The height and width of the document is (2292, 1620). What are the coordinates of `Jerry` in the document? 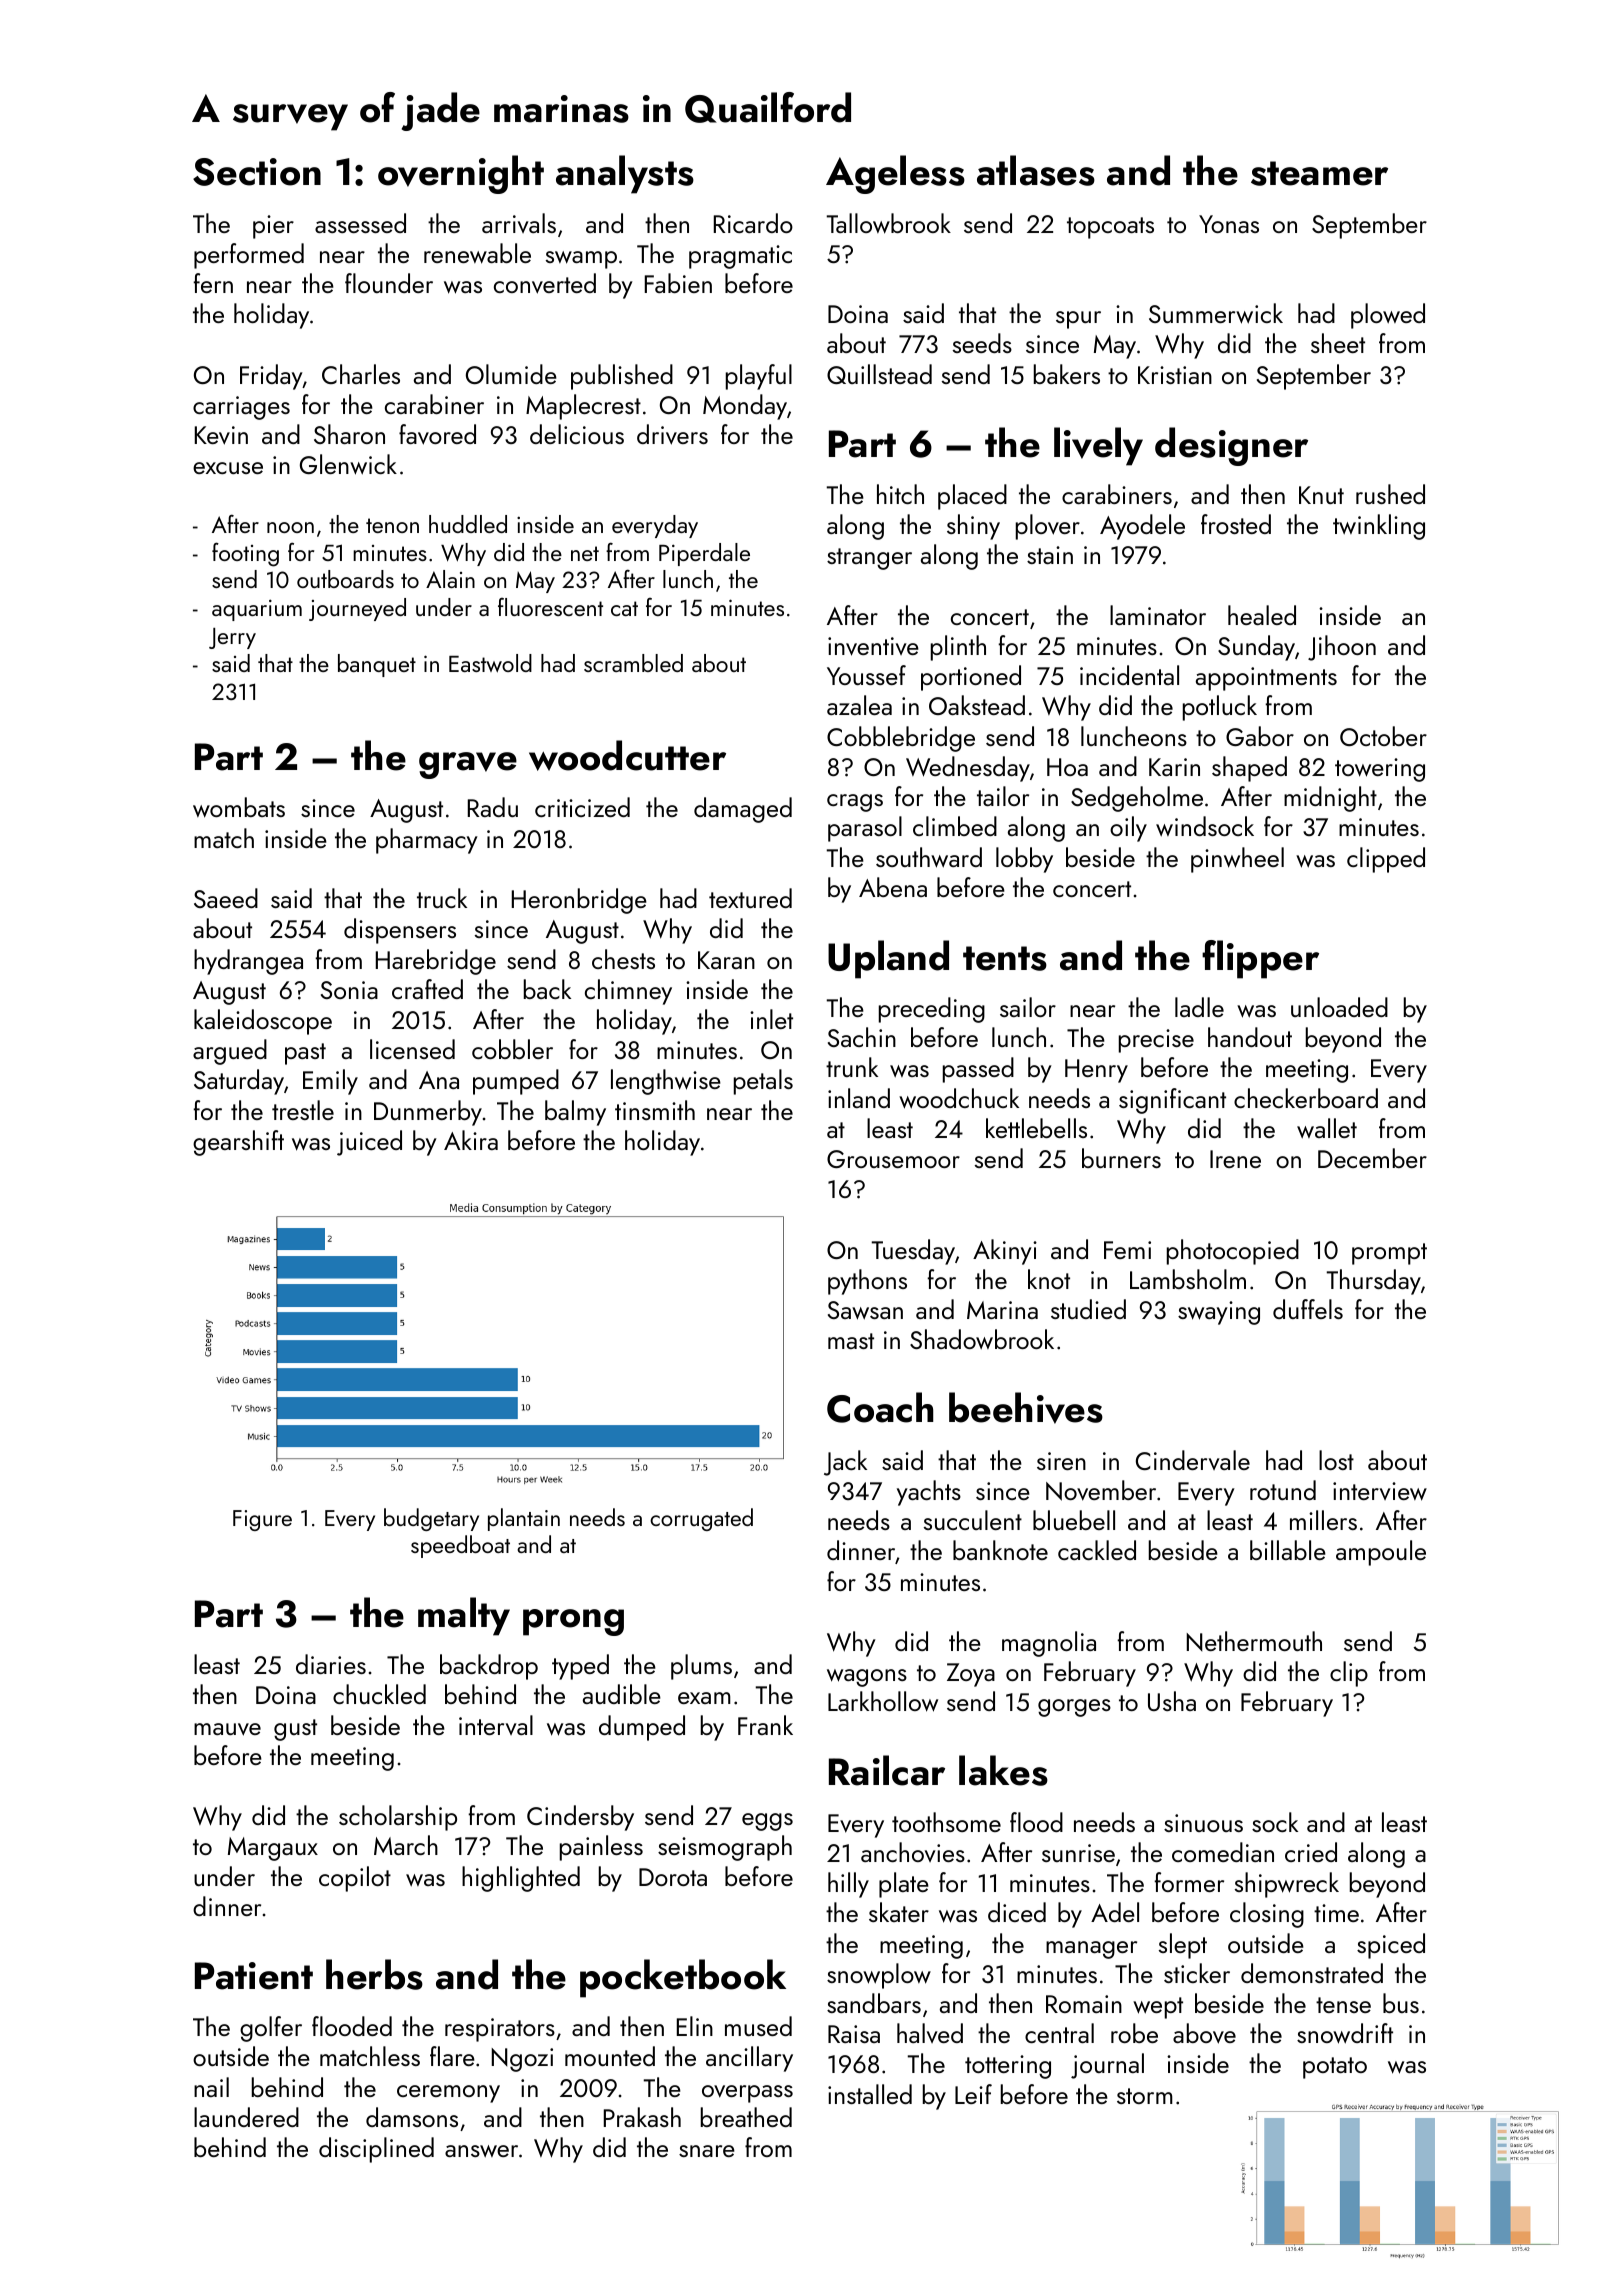 It's located at (232, 638).
